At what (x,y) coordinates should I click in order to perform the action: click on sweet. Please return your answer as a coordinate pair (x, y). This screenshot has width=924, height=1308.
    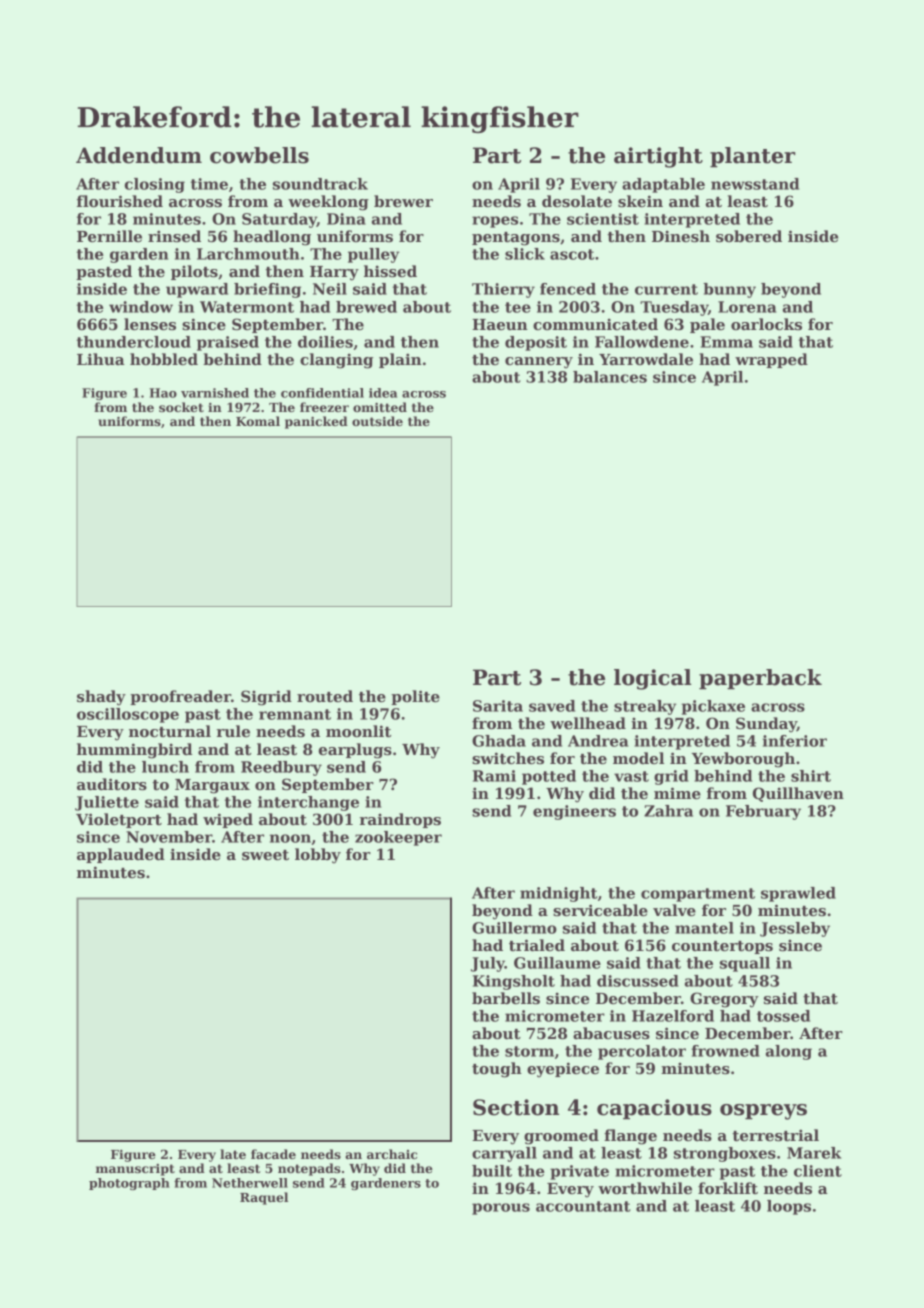
    Looking at the image, I should click on (265, 855).
